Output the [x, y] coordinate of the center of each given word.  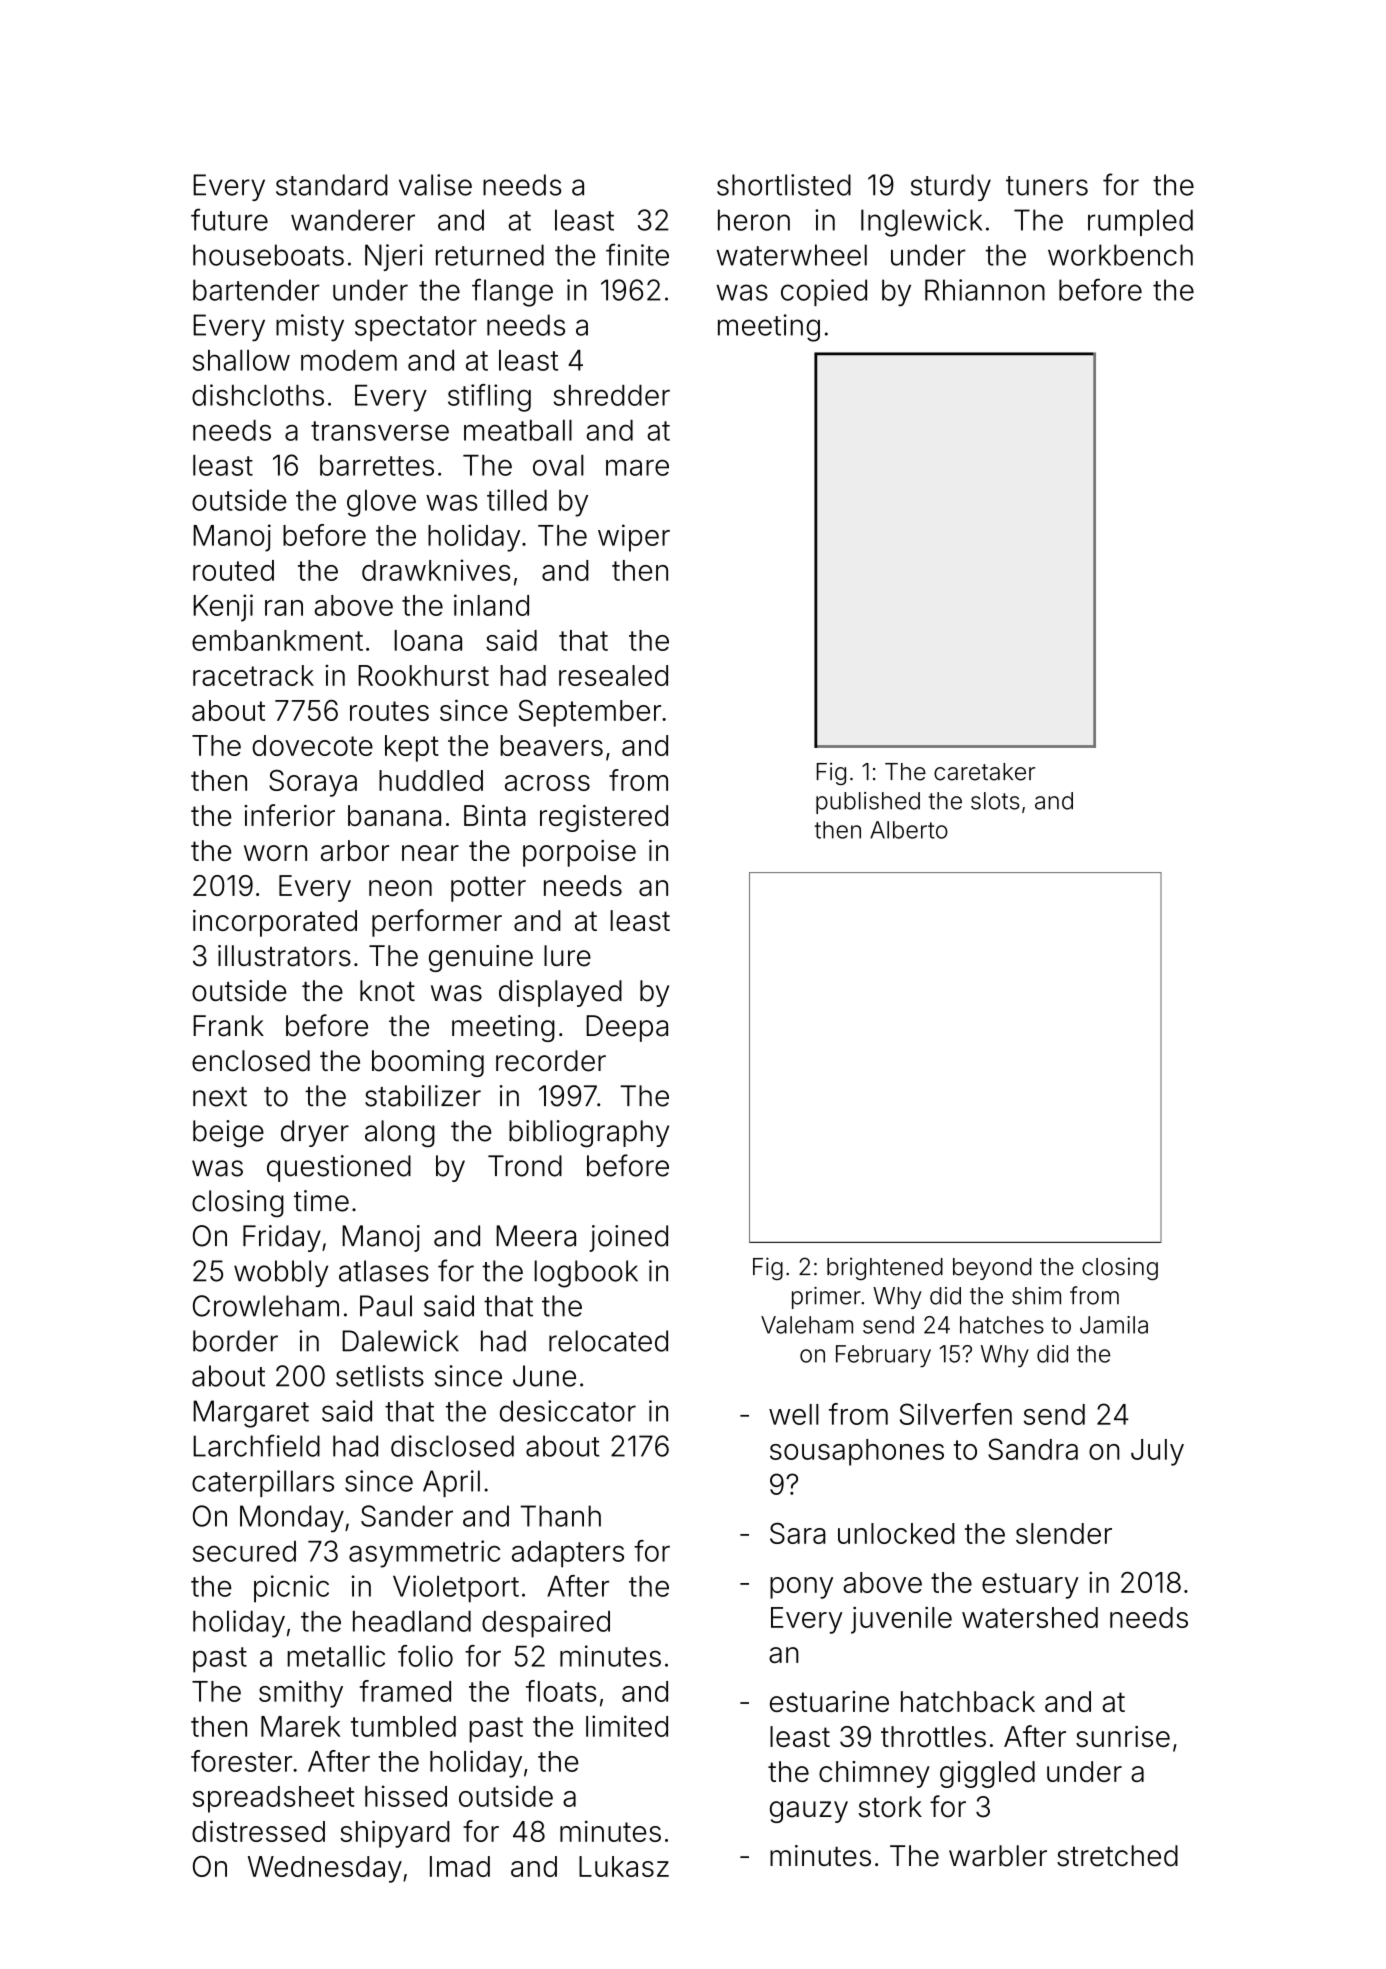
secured [244, 1551]
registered [604, 818]
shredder [611, 395]
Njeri [394, 257]
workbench [1120, 255]
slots [995, 801]
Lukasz [624, 1866]
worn [275, 853]
